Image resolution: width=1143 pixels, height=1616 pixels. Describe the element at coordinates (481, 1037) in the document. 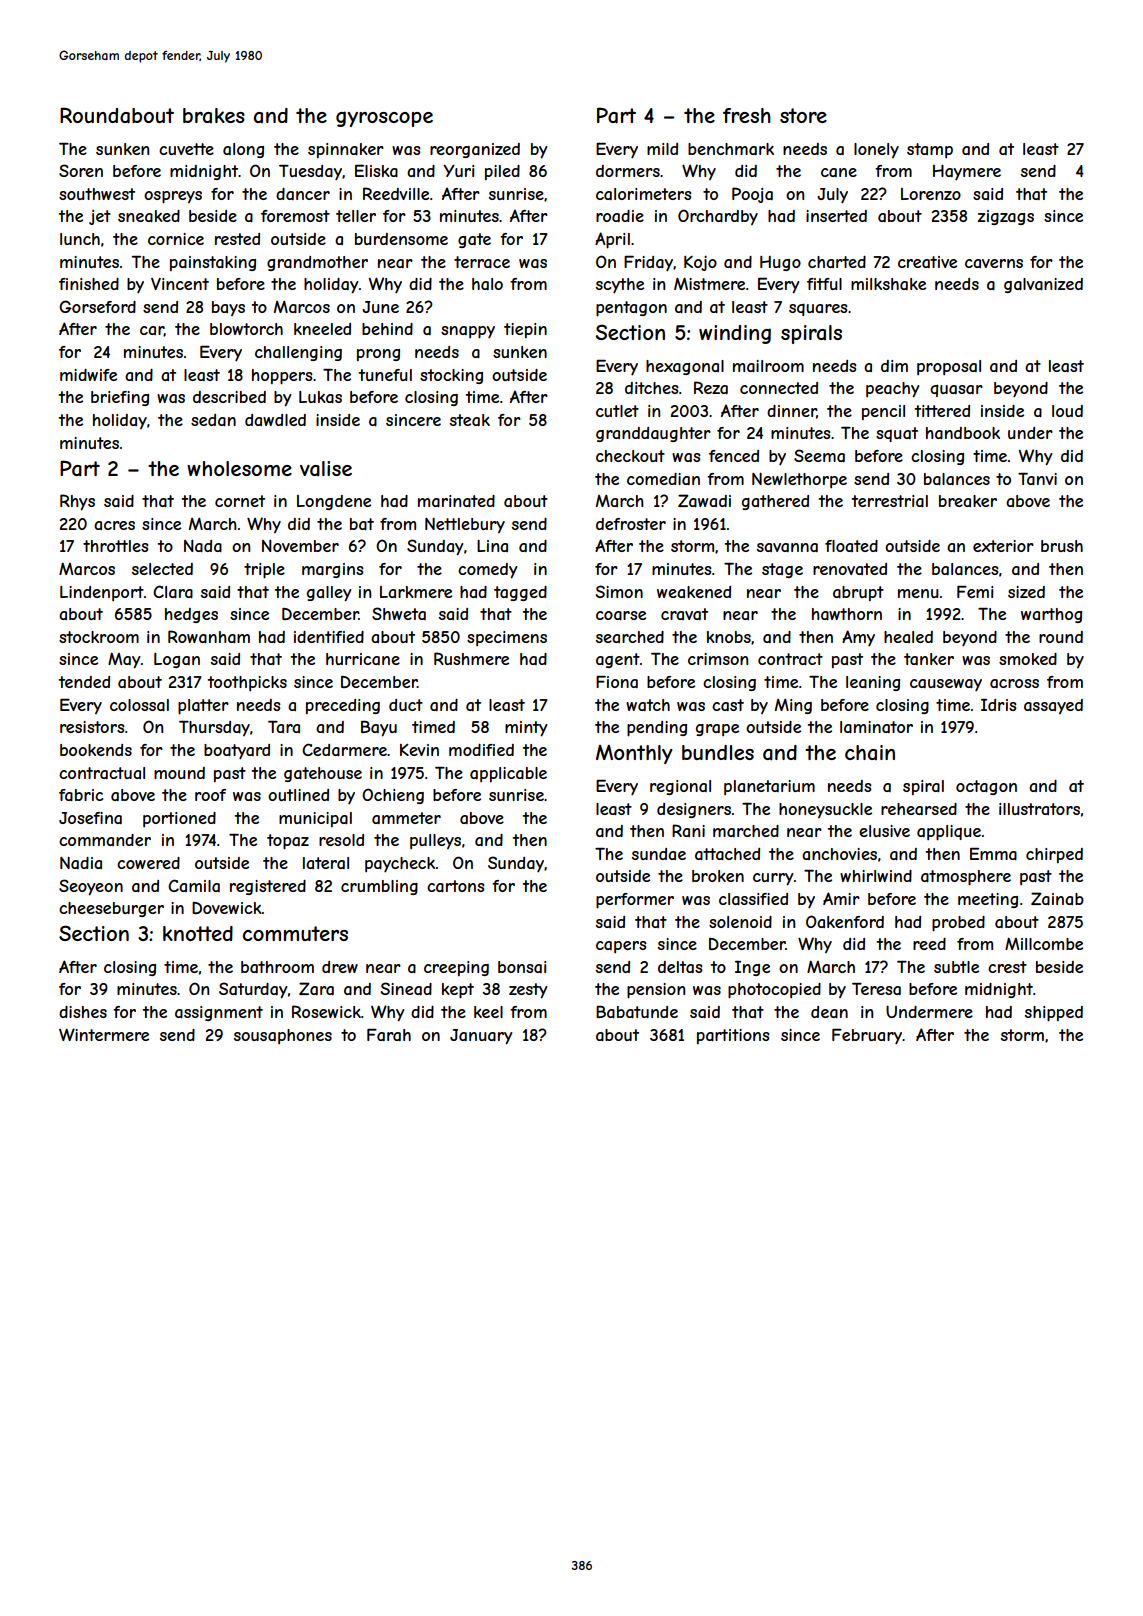

I see `January` at that location.
